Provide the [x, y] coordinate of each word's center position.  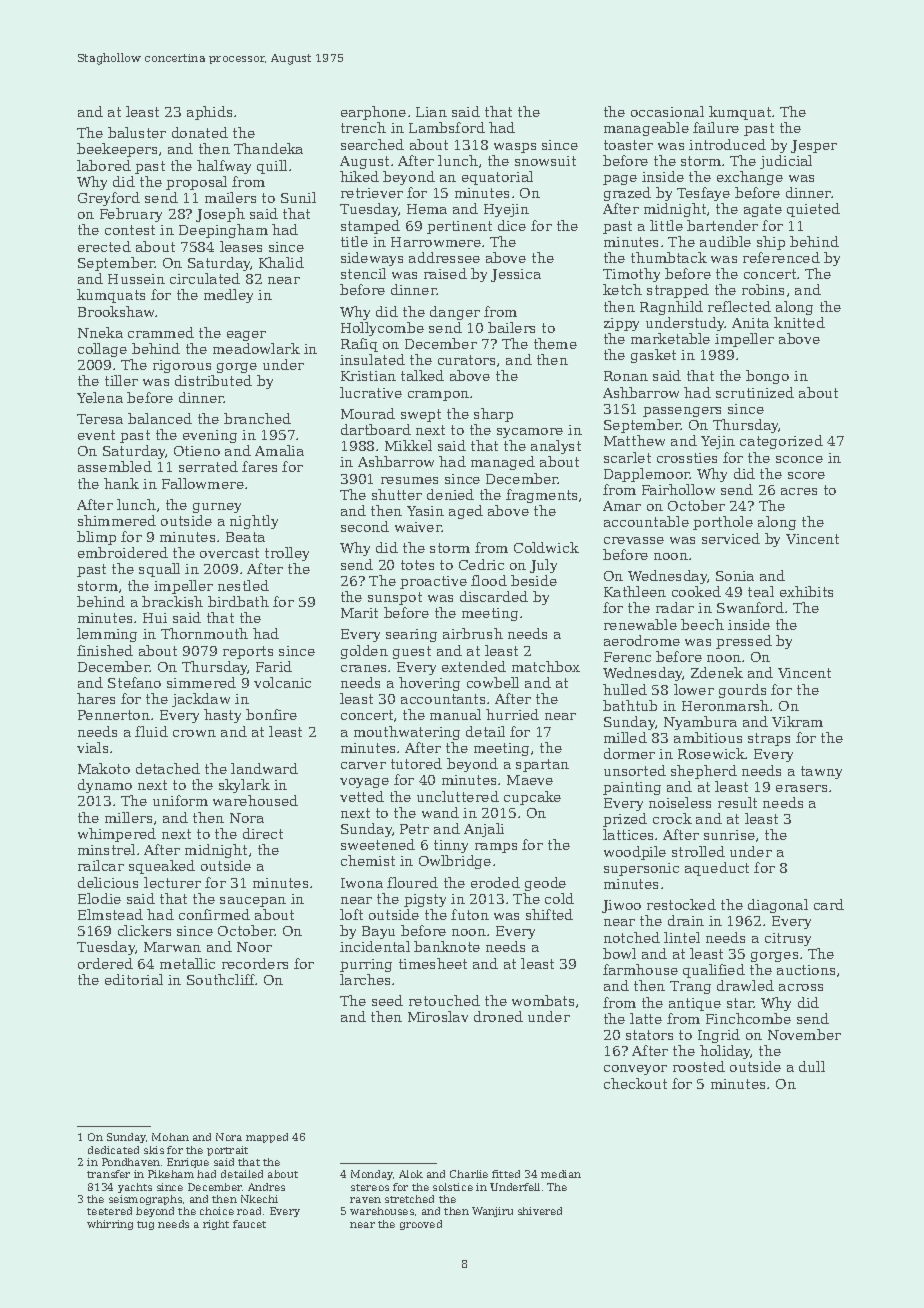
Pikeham [171, 1174]
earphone [373, 113]
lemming [107, 635]
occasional [667, 111]
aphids [209, 113]
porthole [723, 523]
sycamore [530, 433]
